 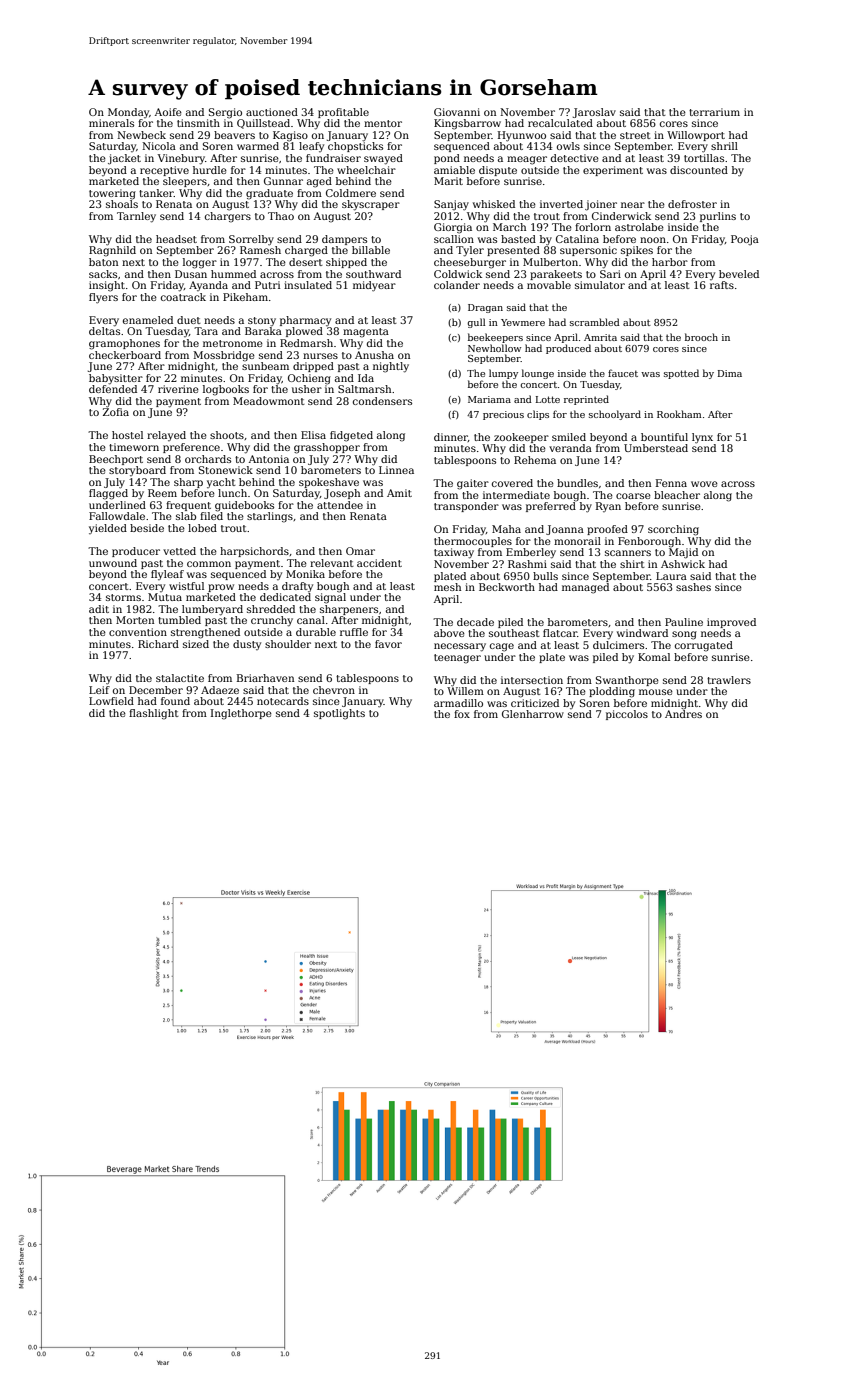 I want to click on terrarium, so click(x=714, y=112).
